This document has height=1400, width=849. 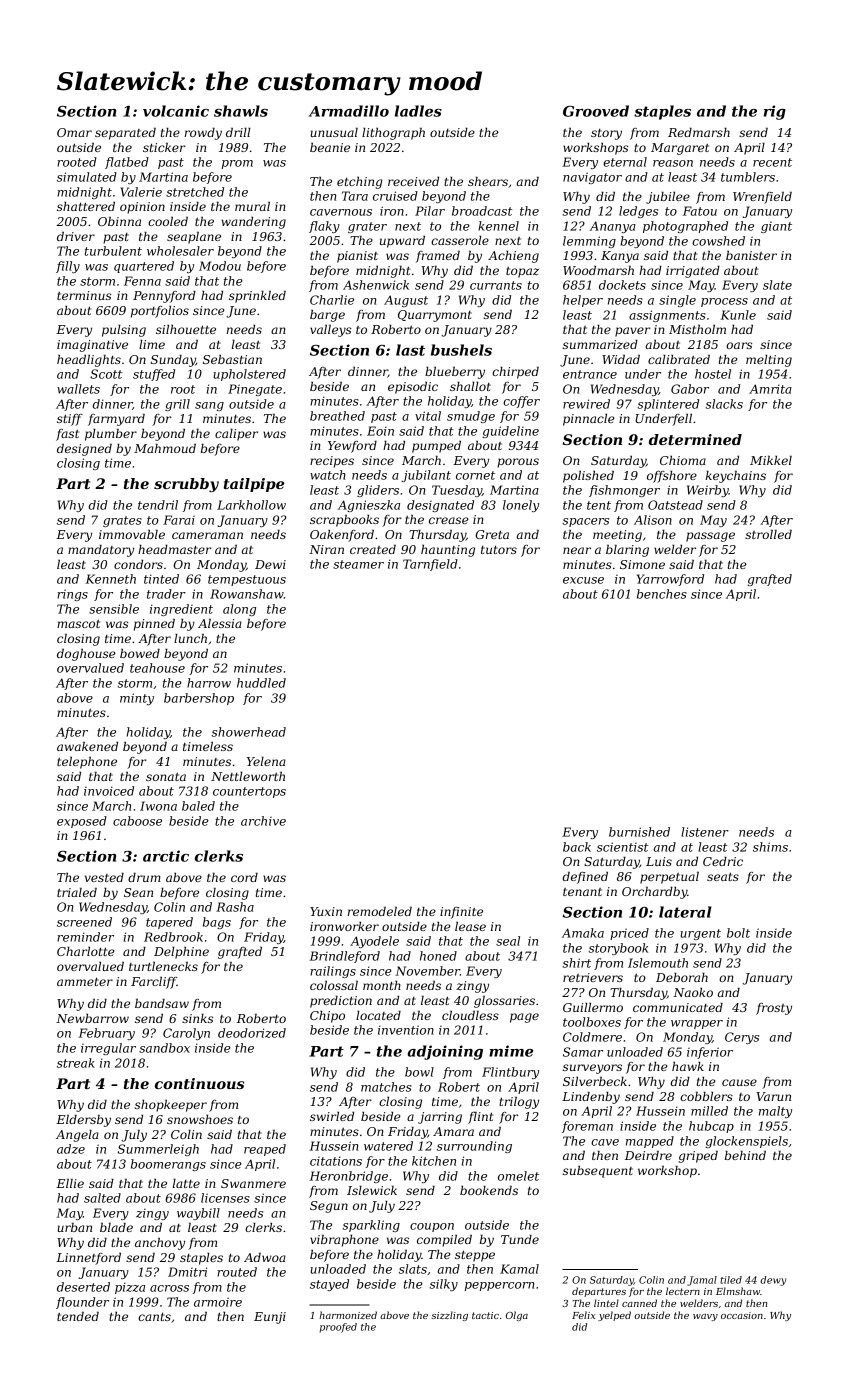 What do you see at coordinates (406, 1030) in the document?
I see `invention` at bounding box center [406, 1030].
